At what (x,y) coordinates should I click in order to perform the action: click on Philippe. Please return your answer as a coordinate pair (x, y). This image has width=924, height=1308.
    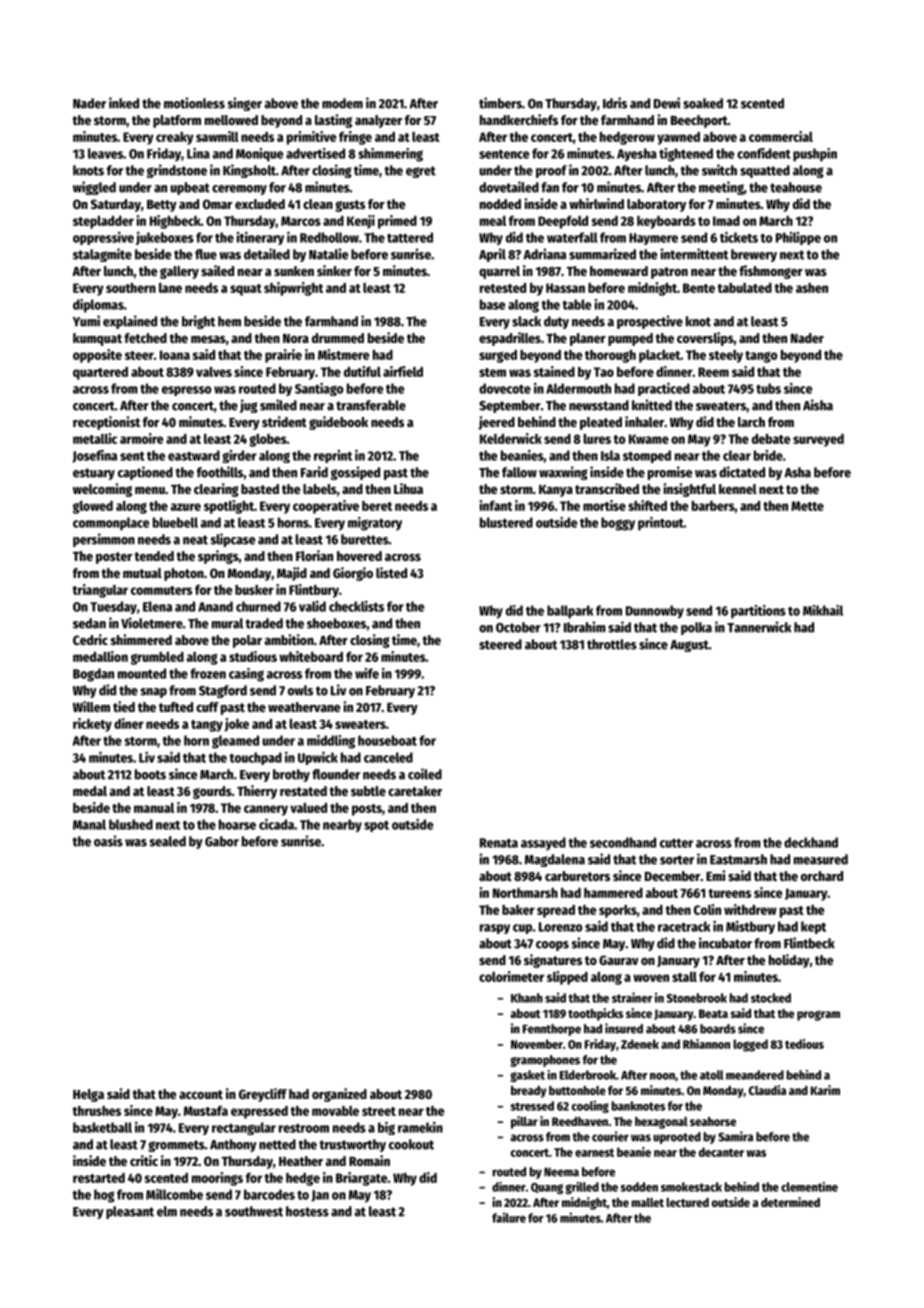
    Looking at the image, I should click on (798, 238).
